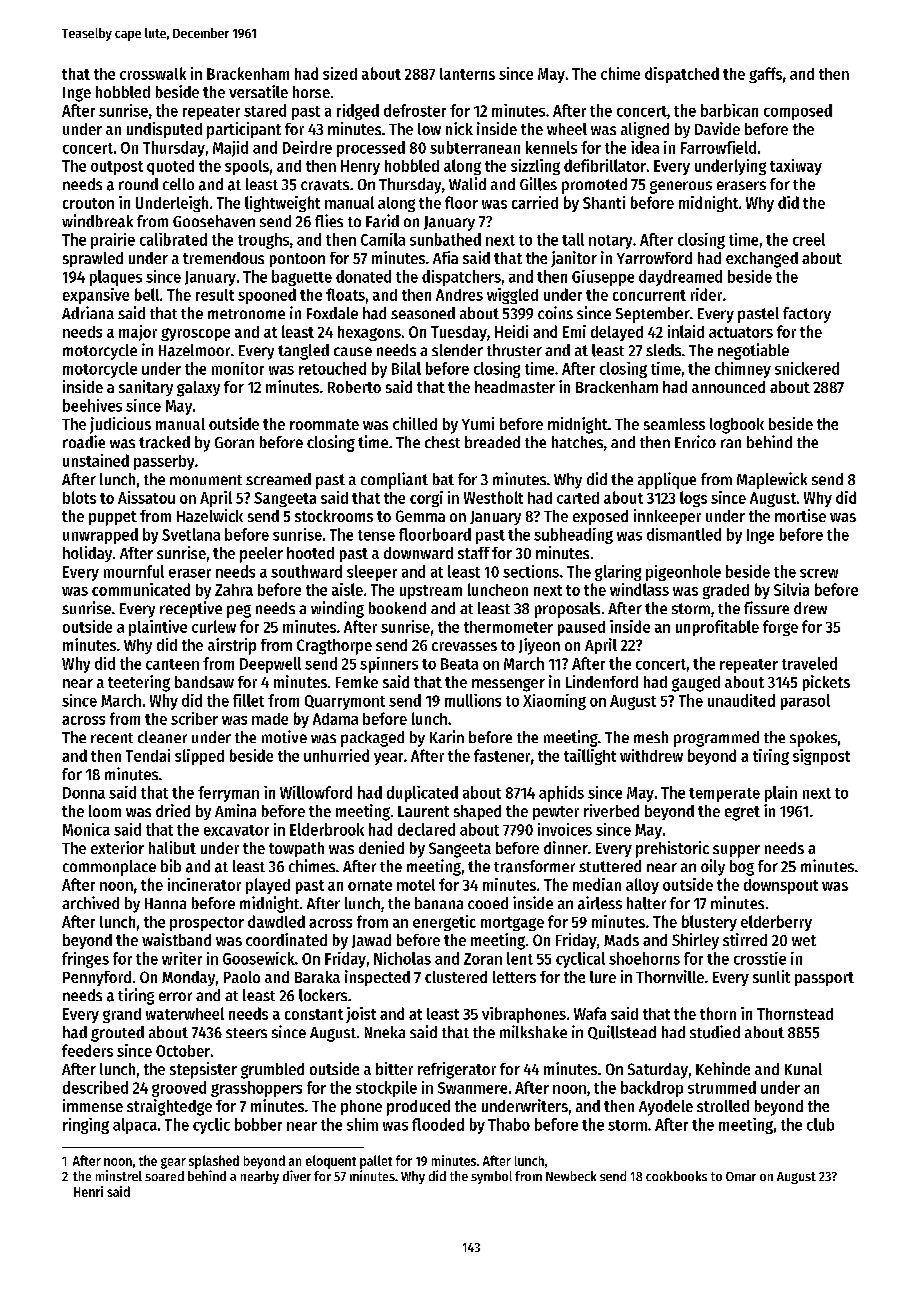  What do you see at coordinates (95, 1087) in the document?
I see `described` at bounding box center [95, 1087].
